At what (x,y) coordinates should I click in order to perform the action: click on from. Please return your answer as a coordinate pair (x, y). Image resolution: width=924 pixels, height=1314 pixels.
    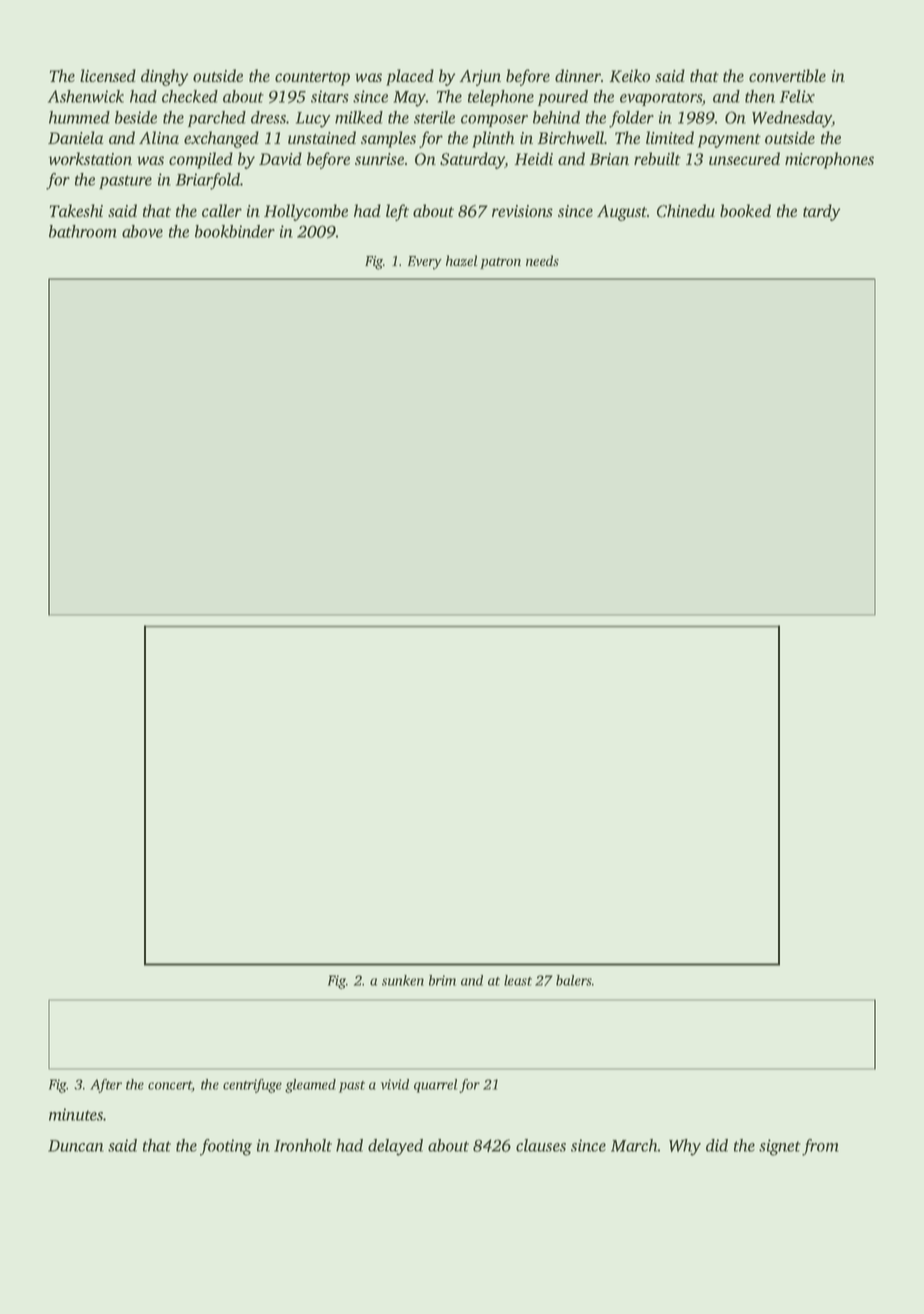
    Looking at the image, I should click on (820, 1147).
